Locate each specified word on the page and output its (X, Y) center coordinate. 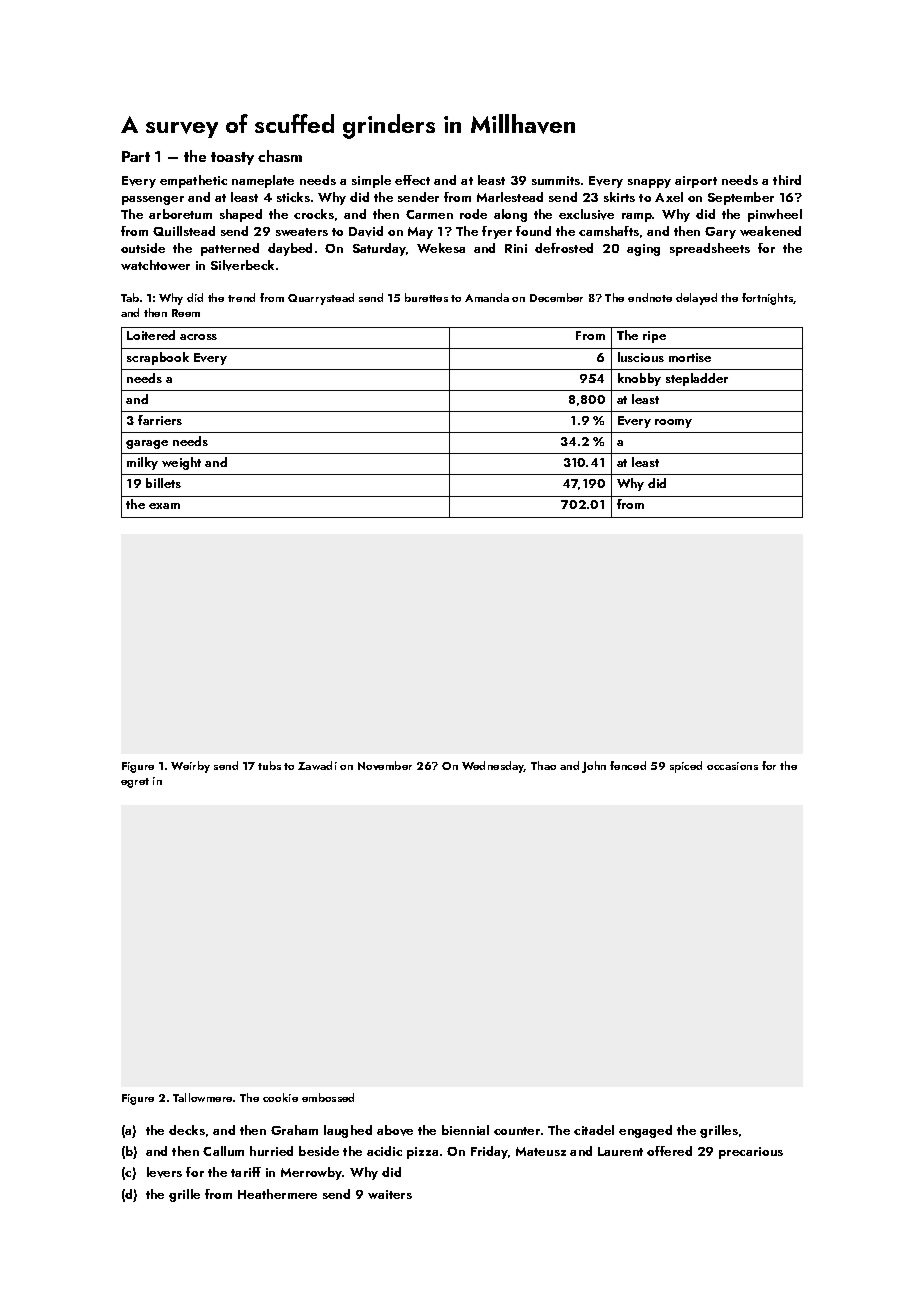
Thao (543, 765)
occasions (732, 766)
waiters (390, 1194)
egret (135, 783)
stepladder (697, 379)
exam (164, 506)
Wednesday (493, 767)
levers (164, 1172)
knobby (639, 379)
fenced (628, 765)
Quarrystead (321, 299)
